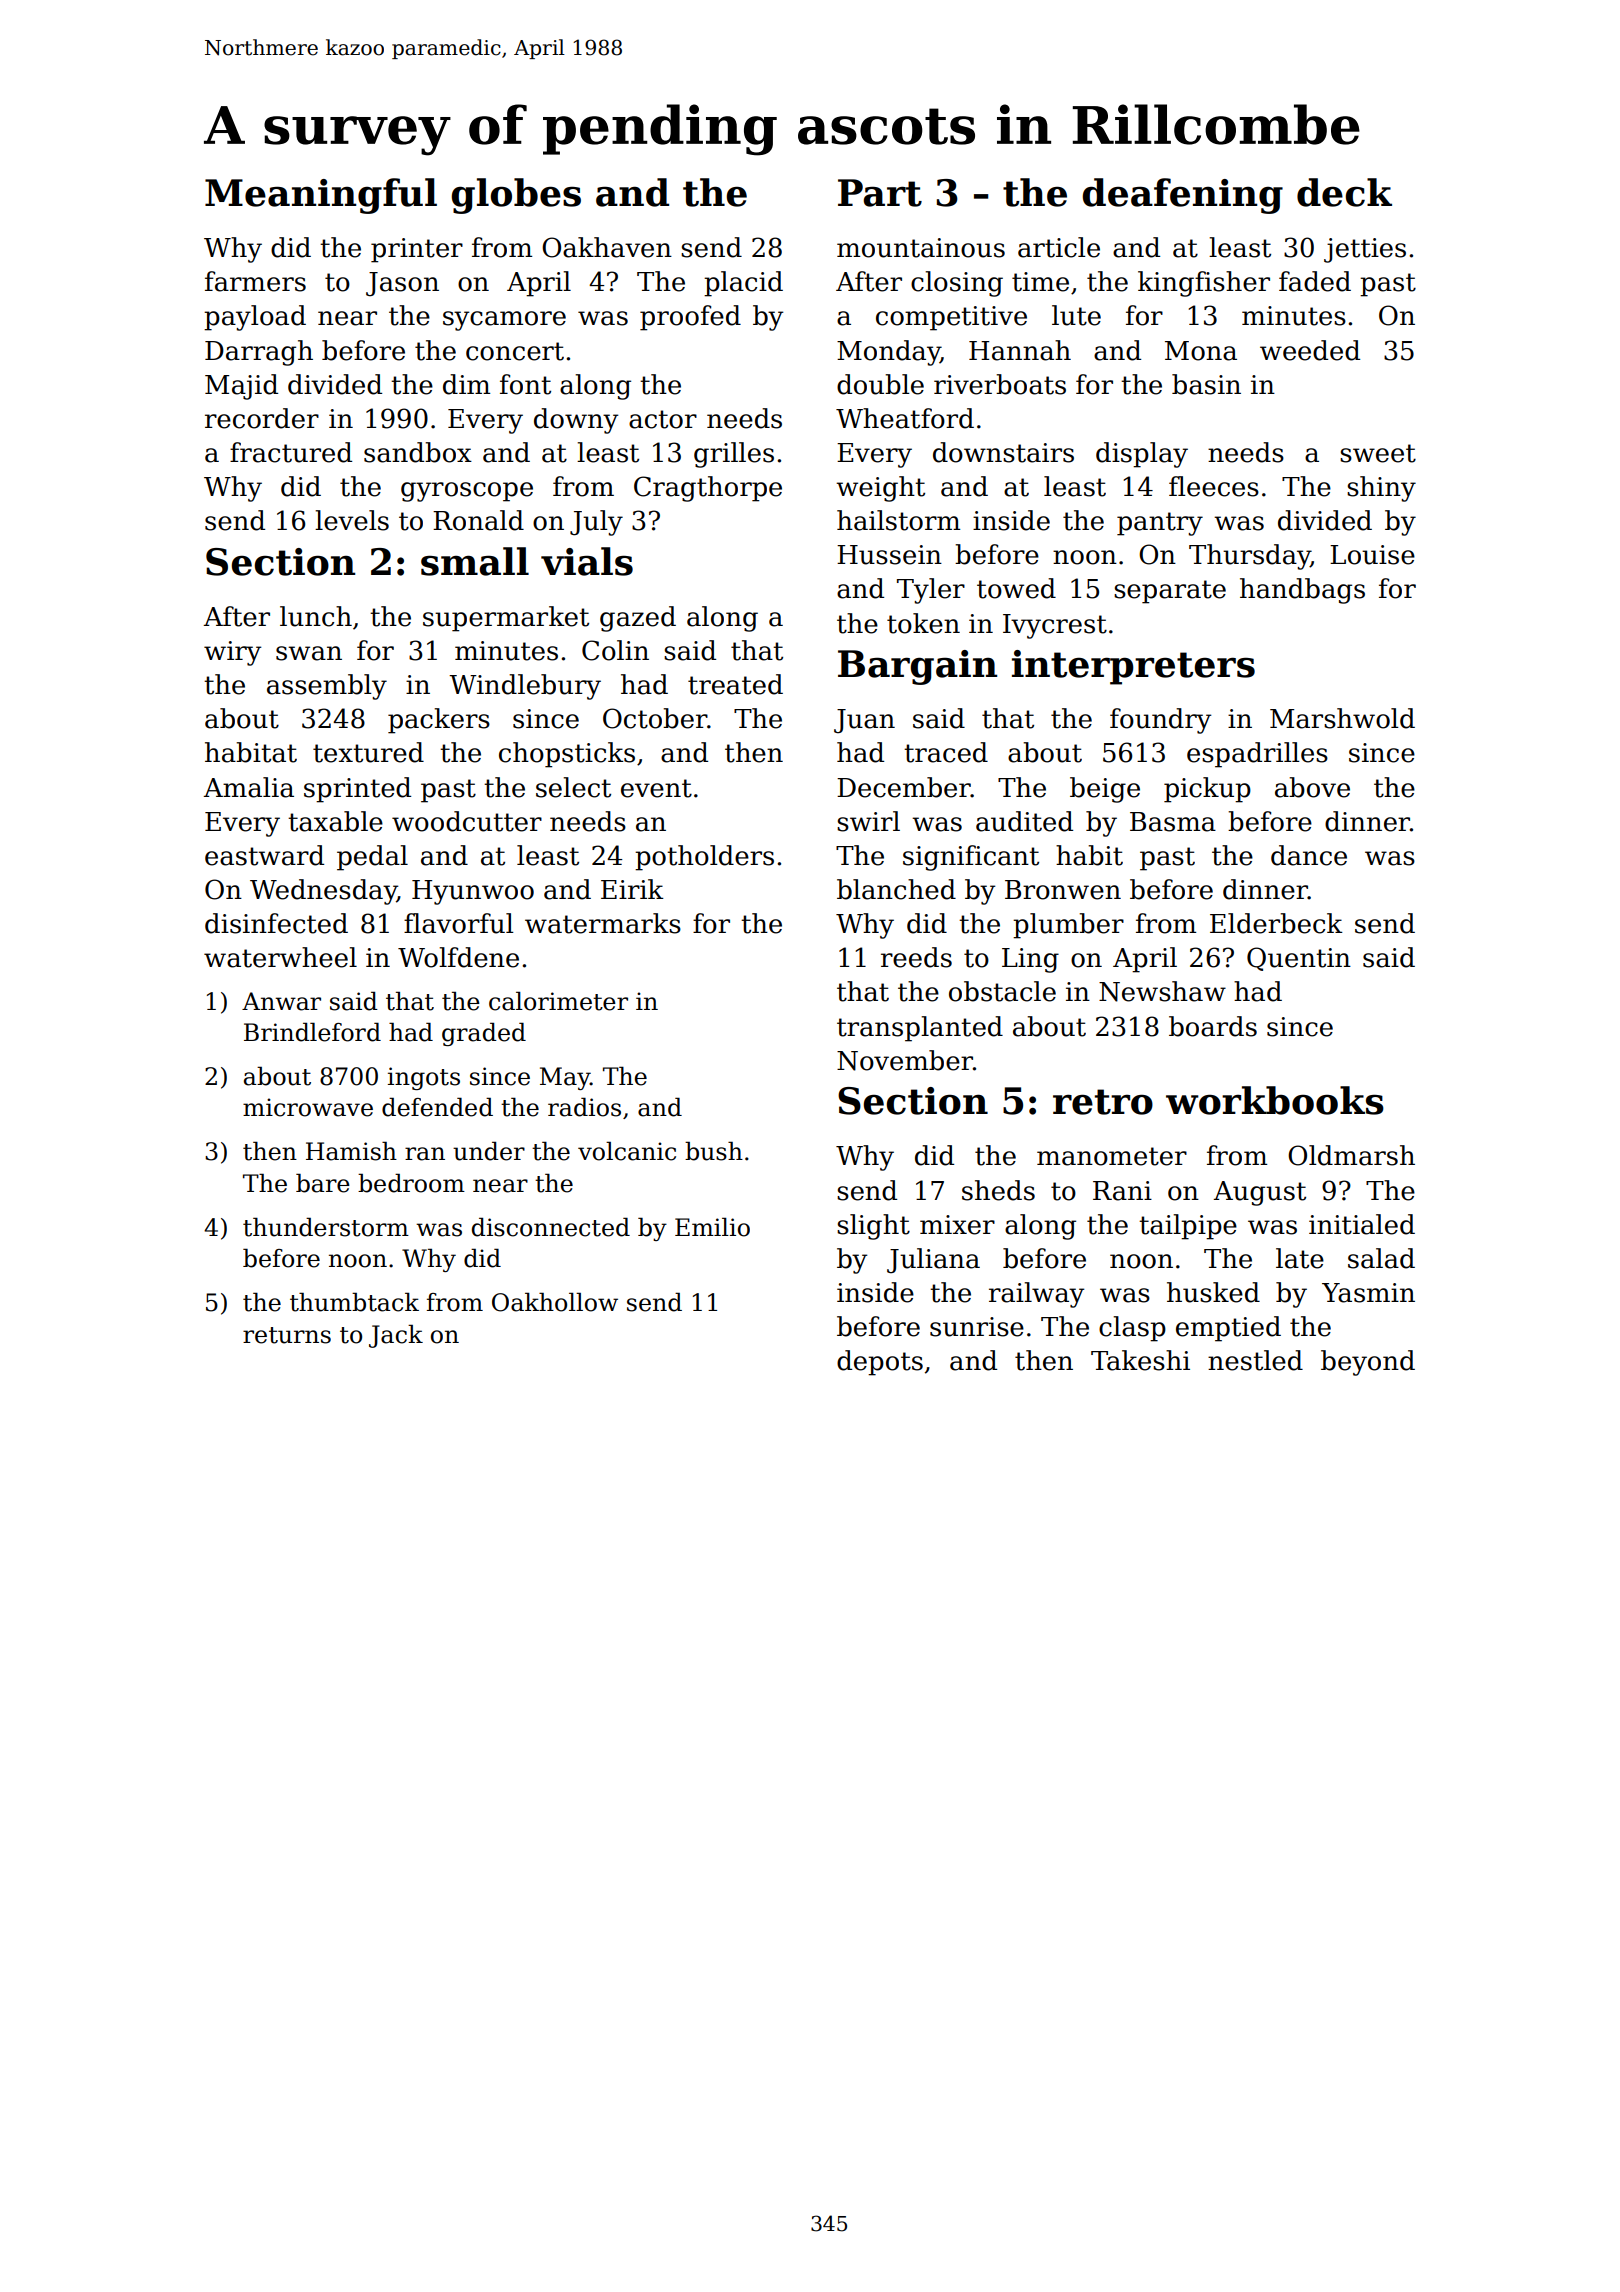  I want to click on article, so click(1059, 247).
